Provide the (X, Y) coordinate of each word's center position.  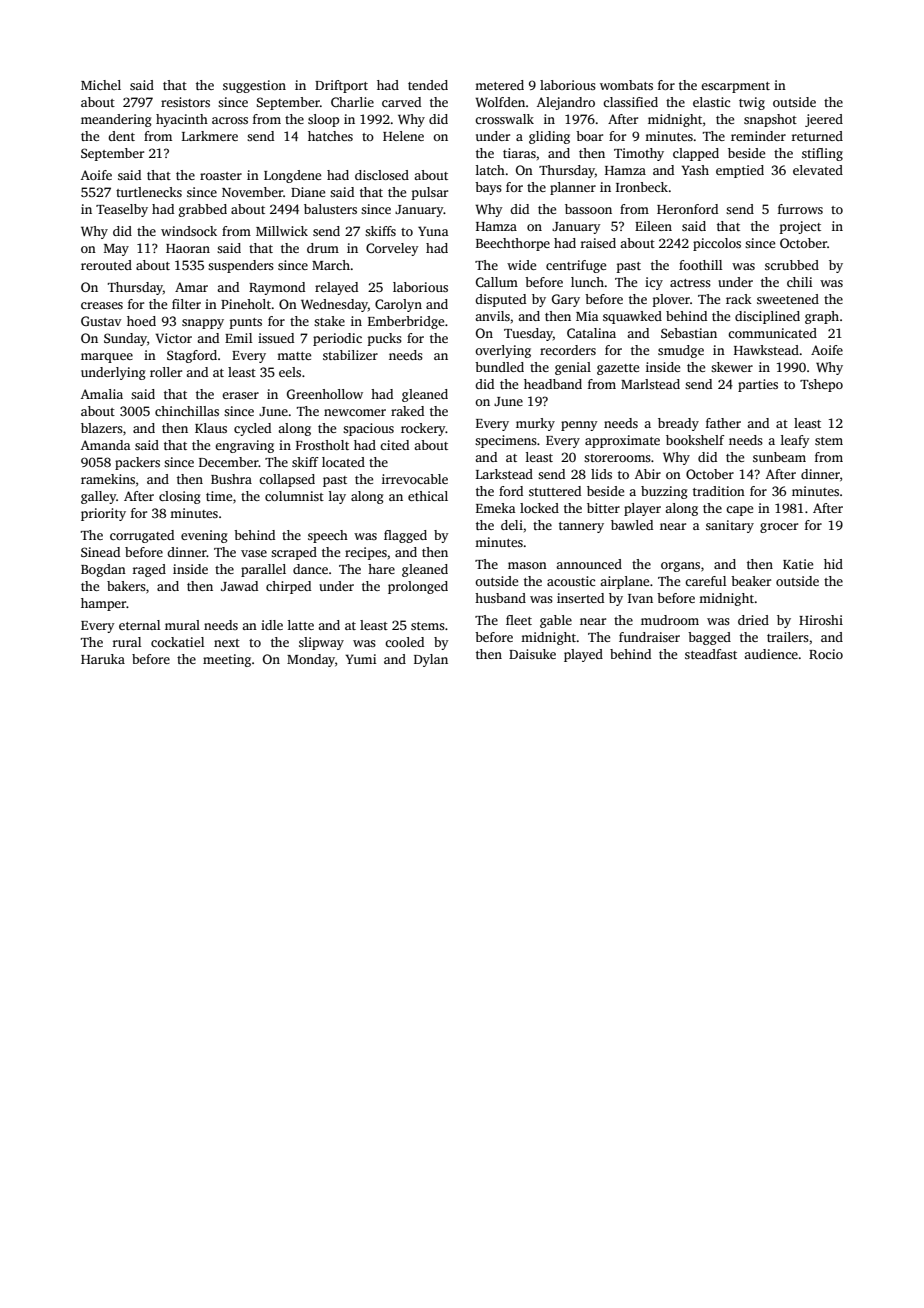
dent (121, 136)
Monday (311, 660)
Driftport (341, 86)
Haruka (103, 659)
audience (771, 654)
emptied (740, 171)
